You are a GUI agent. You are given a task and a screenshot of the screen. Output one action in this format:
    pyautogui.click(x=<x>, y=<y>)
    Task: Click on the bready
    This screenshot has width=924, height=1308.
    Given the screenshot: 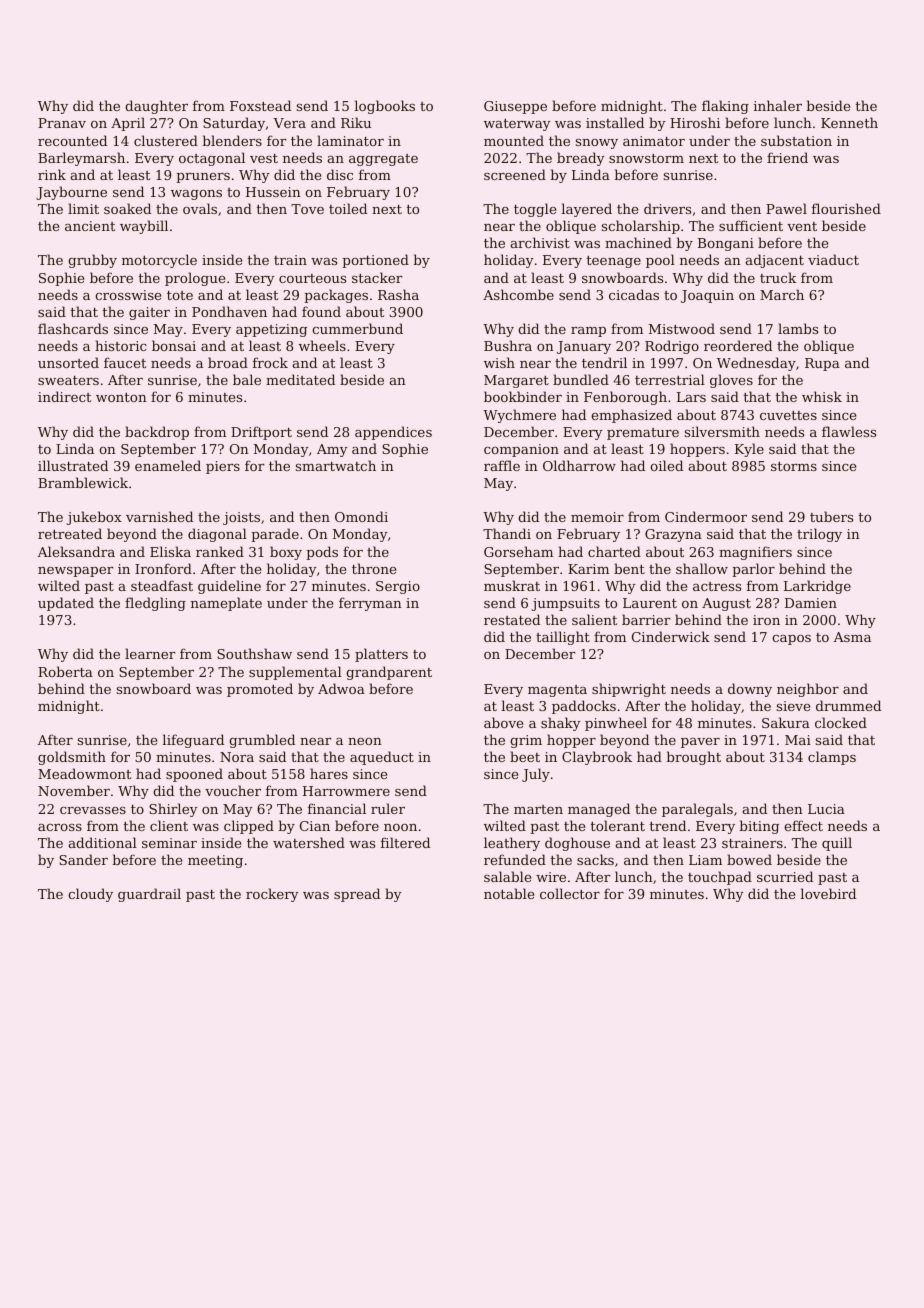 What is the action you would take?
    pyautogui.click(x=581, y=159)
